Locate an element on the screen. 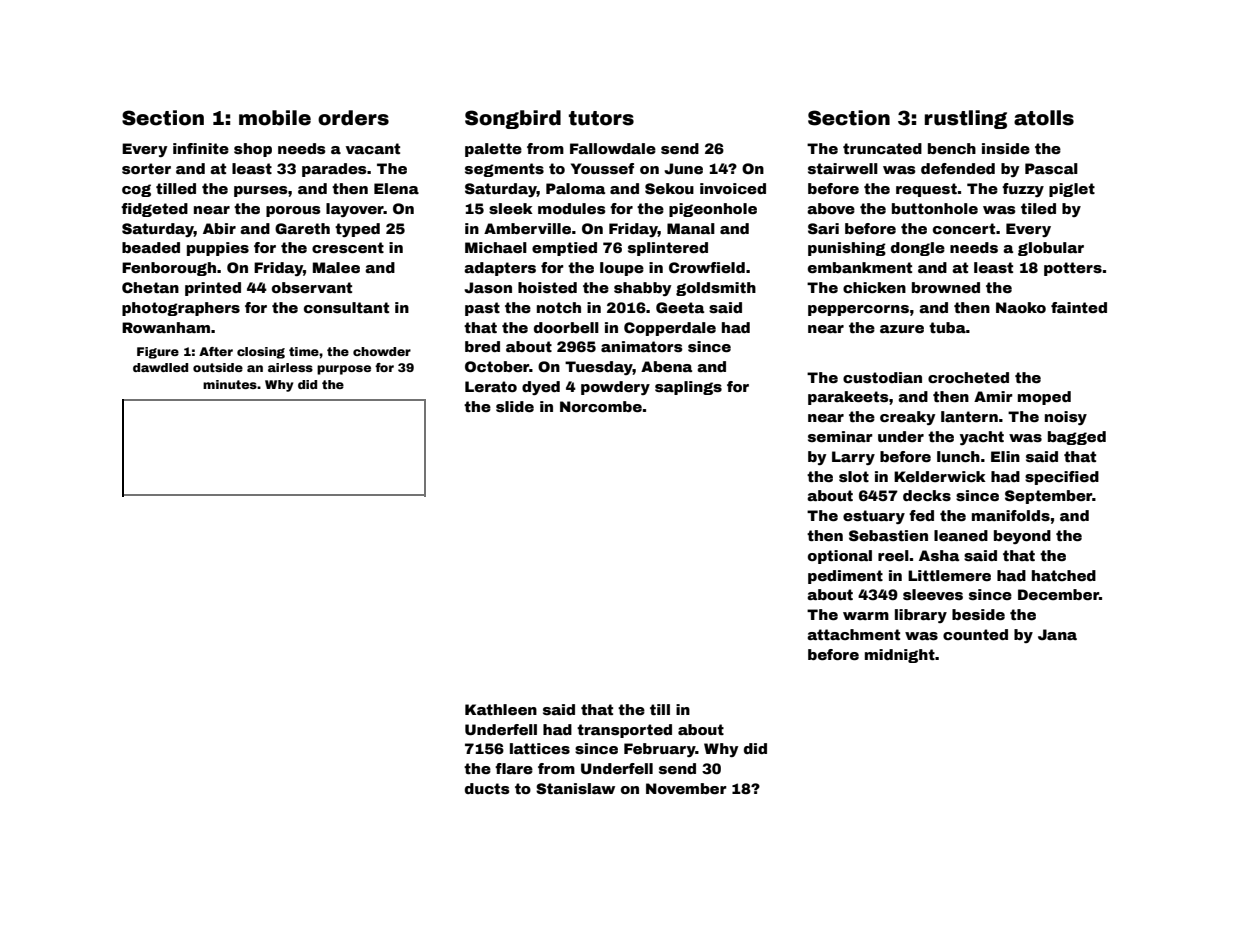 The width and height of the screenshot is (1233, 952). warm is located at coordinates (866, 616).
